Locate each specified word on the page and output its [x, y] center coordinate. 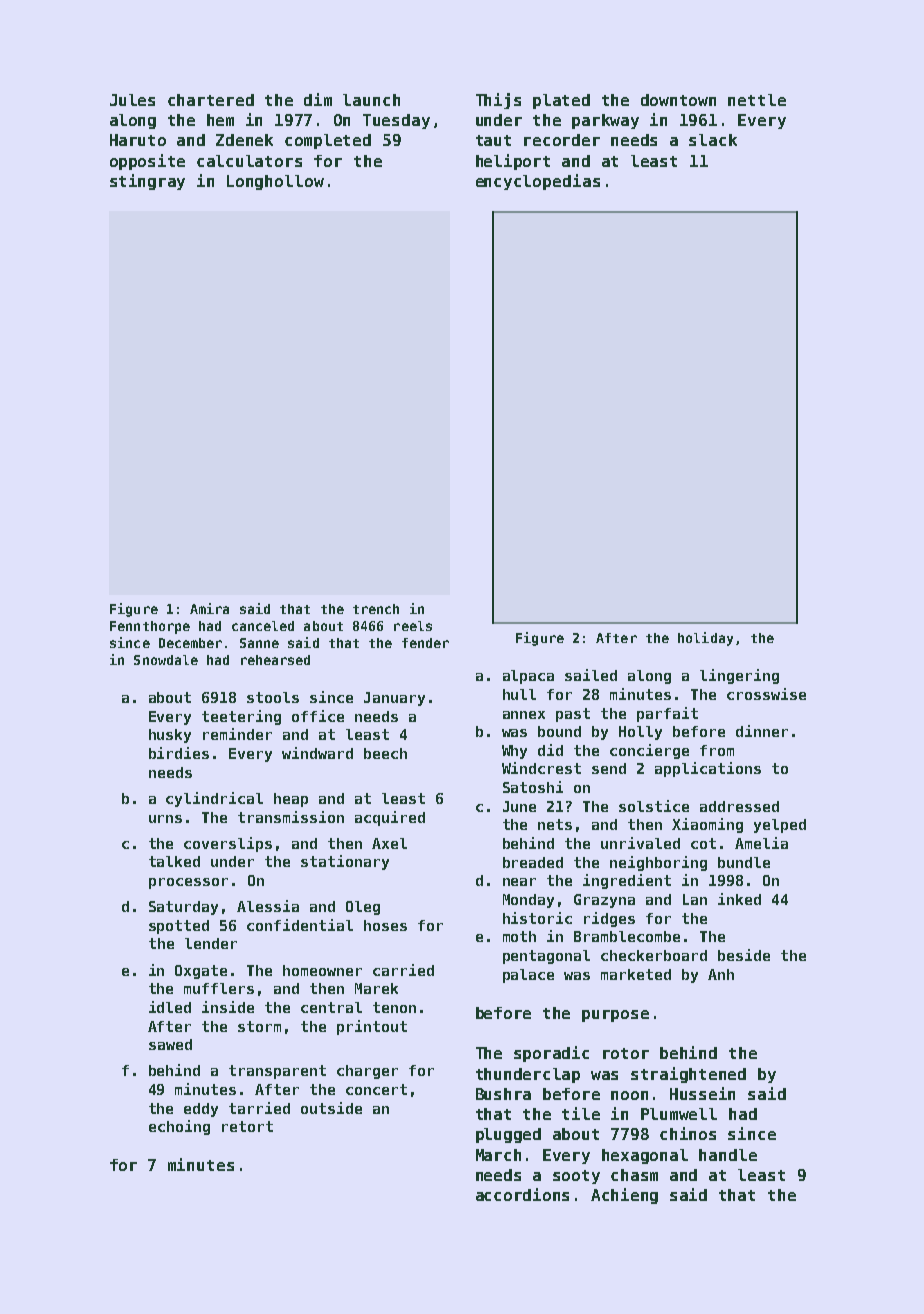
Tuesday [396, 121]
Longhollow [275, 182]
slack [713, 140]
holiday [705, 639]
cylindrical [214, 799]
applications [708, 769]
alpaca [528, 677]
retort [247, 1126]
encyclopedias [538, 182]
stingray [147, 182]
